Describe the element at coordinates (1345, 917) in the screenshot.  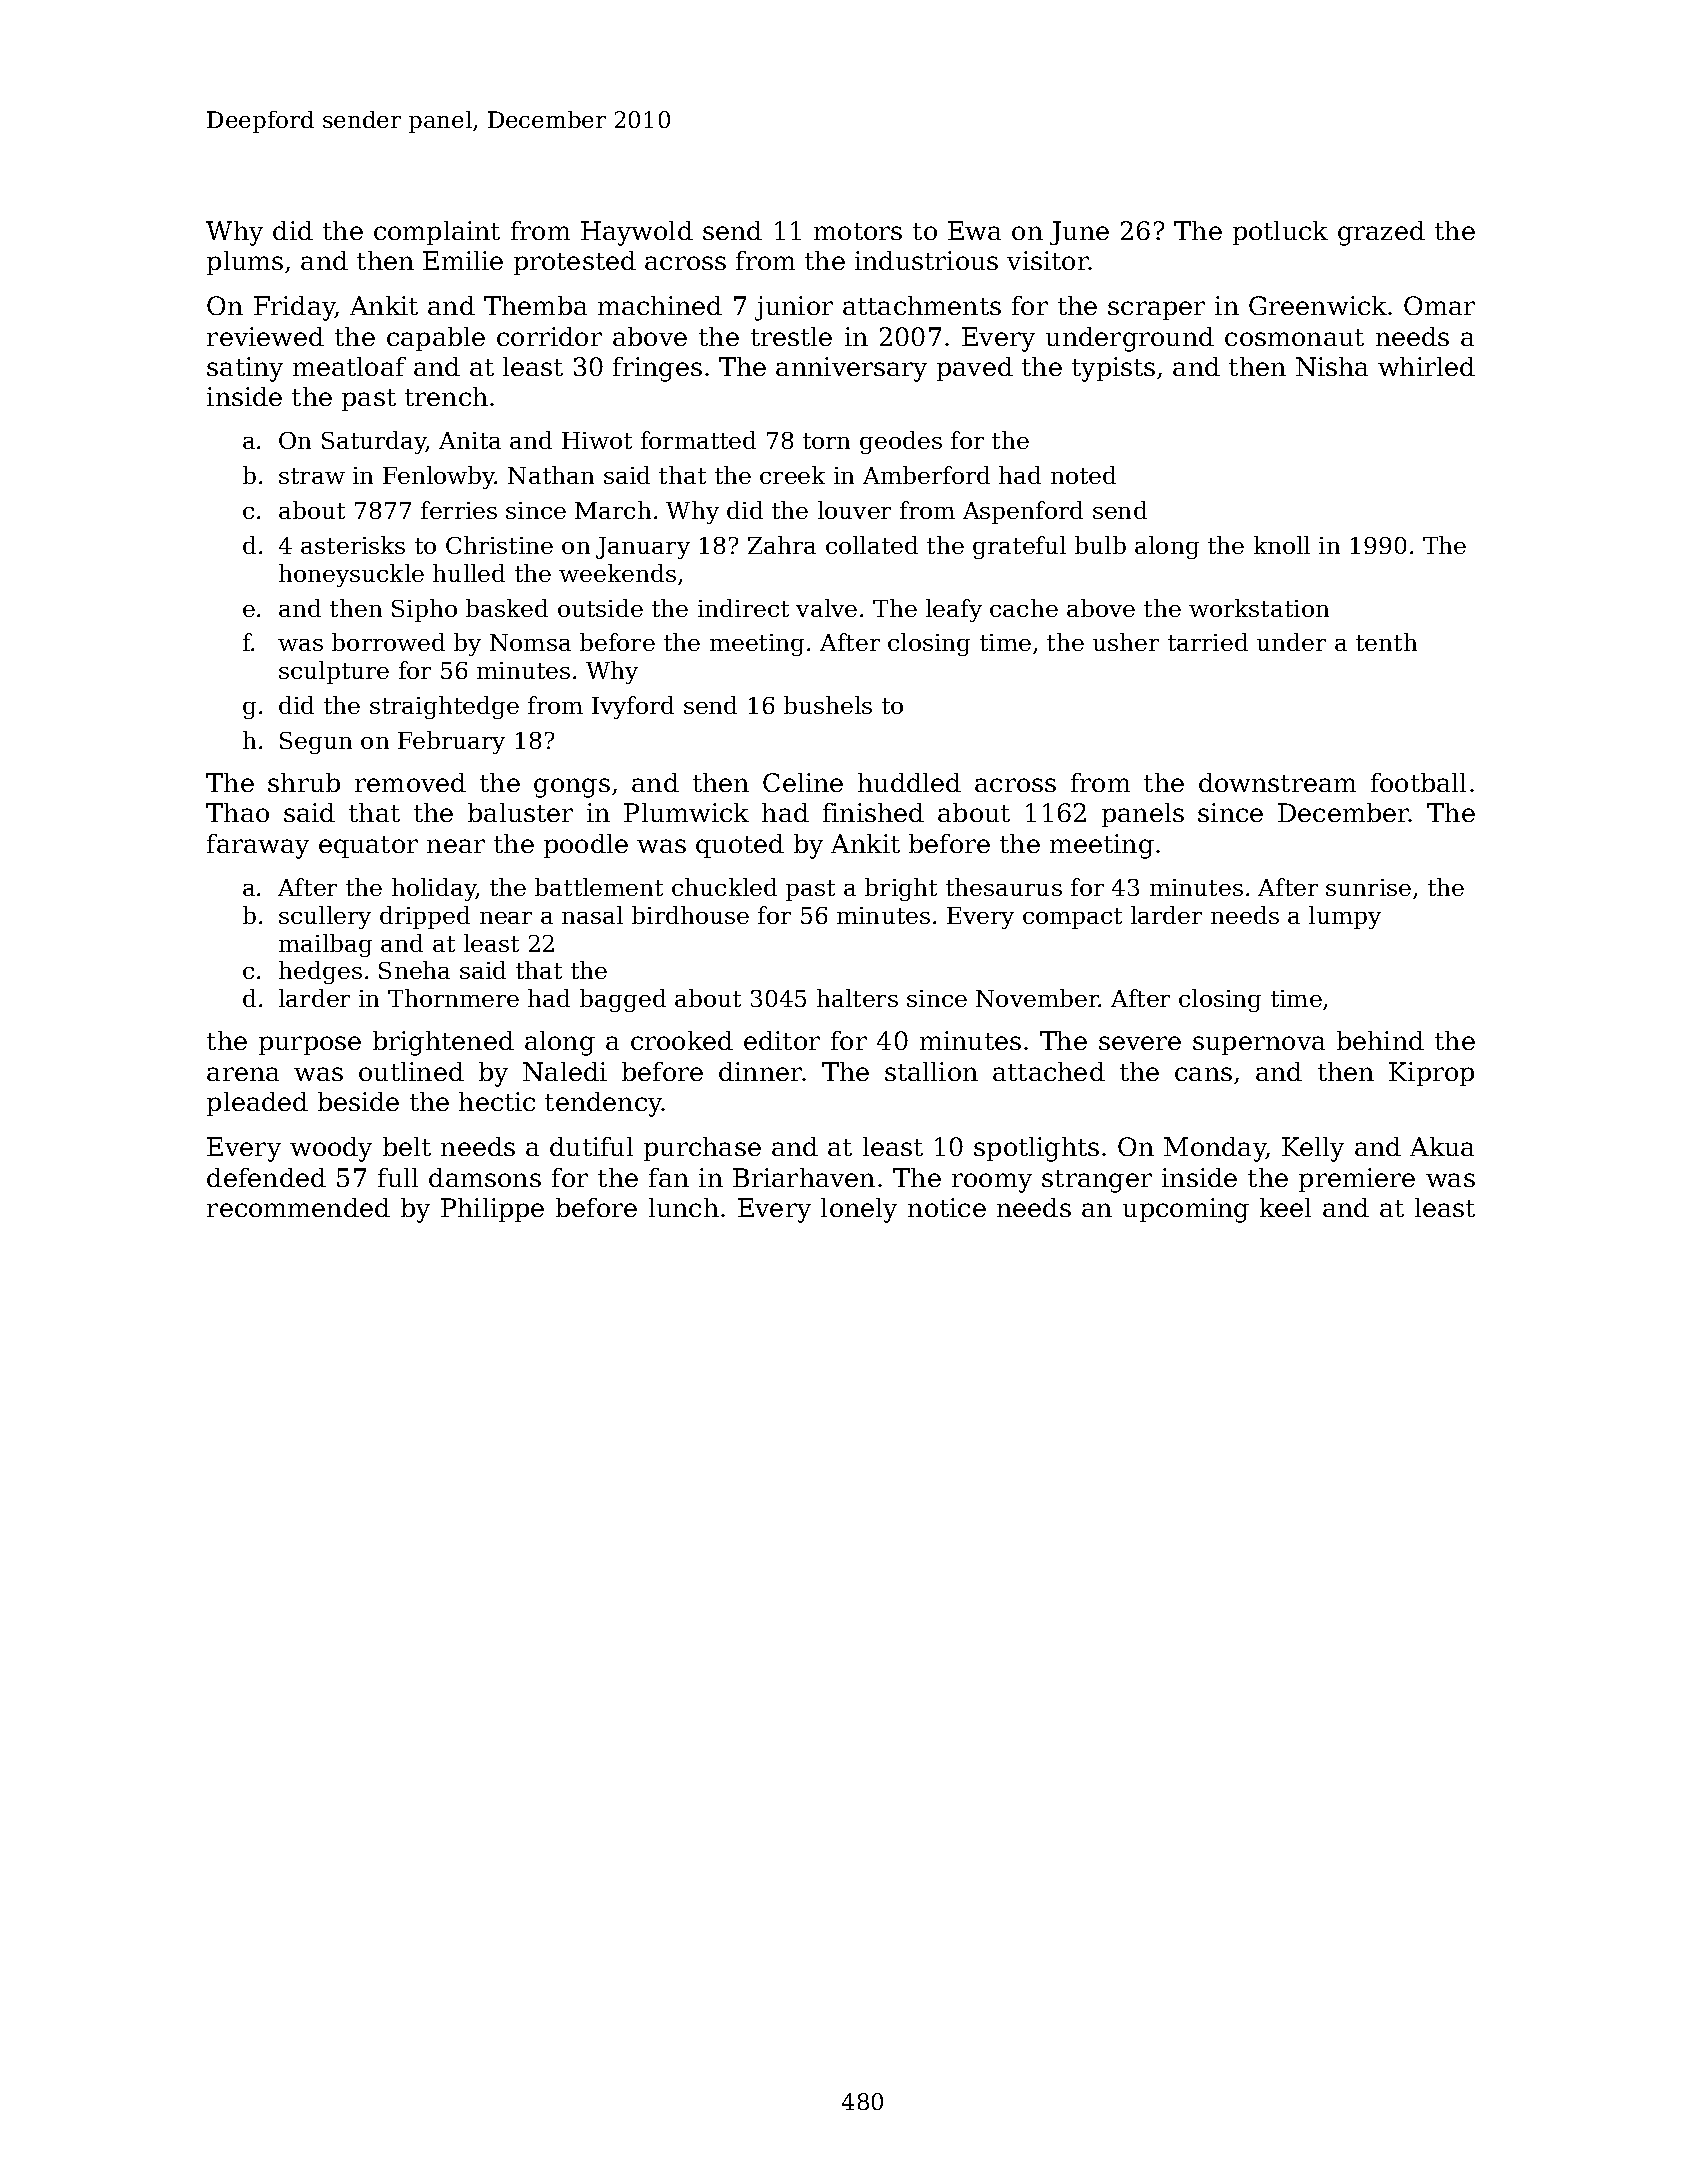
I see `lumpy` at that location.
